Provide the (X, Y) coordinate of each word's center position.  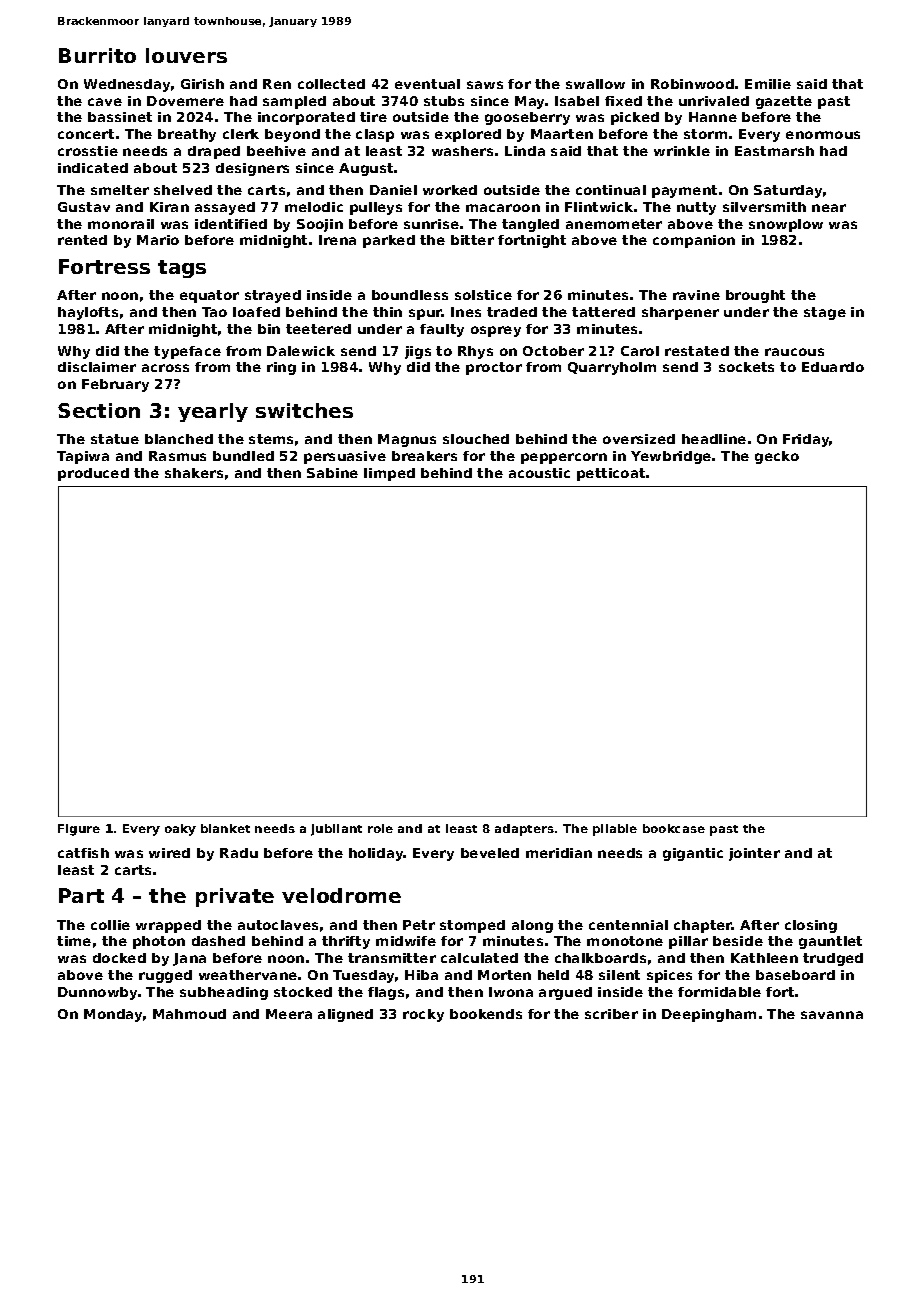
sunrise (431, 224)
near (829, 208)
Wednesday (127, 85)
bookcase (674, 828)
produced (93, 474)
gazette (784, 102)
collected (331, 84)
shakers (194, 473)
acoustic (539, 473)
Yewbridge (671, 457)
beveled (490, 853)
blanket (225, 828)
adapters (524, 830)
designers (252, 169)
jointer (754, 854)
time (74, 941)
